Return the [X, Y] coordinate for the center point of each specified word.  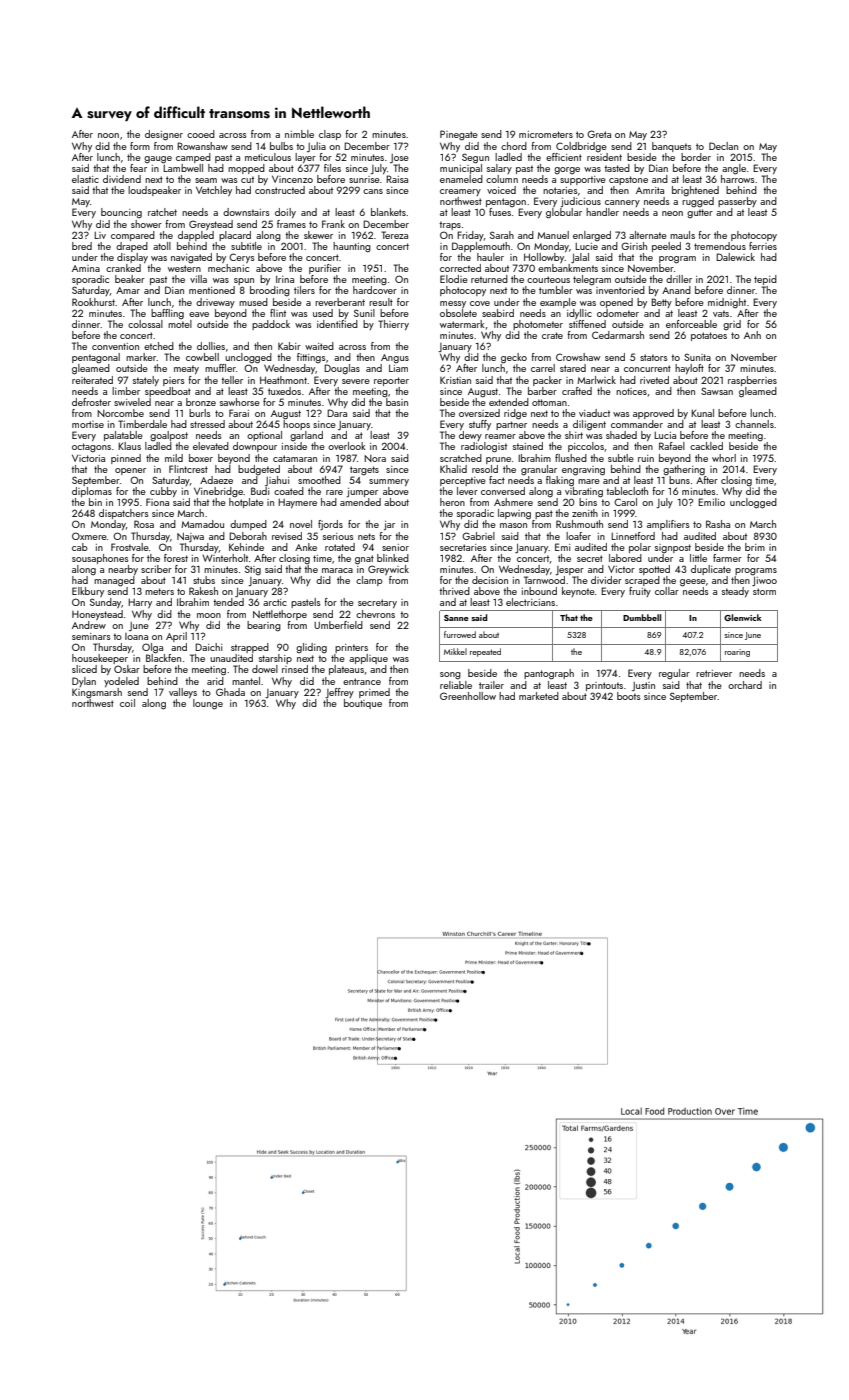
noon [108, 135]
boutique [363, 704]
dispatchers [124, 514]
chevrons [375, 614]
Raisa [397, 179]
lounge [208, 704]
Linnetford [633, 536]
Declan [723, 146]
